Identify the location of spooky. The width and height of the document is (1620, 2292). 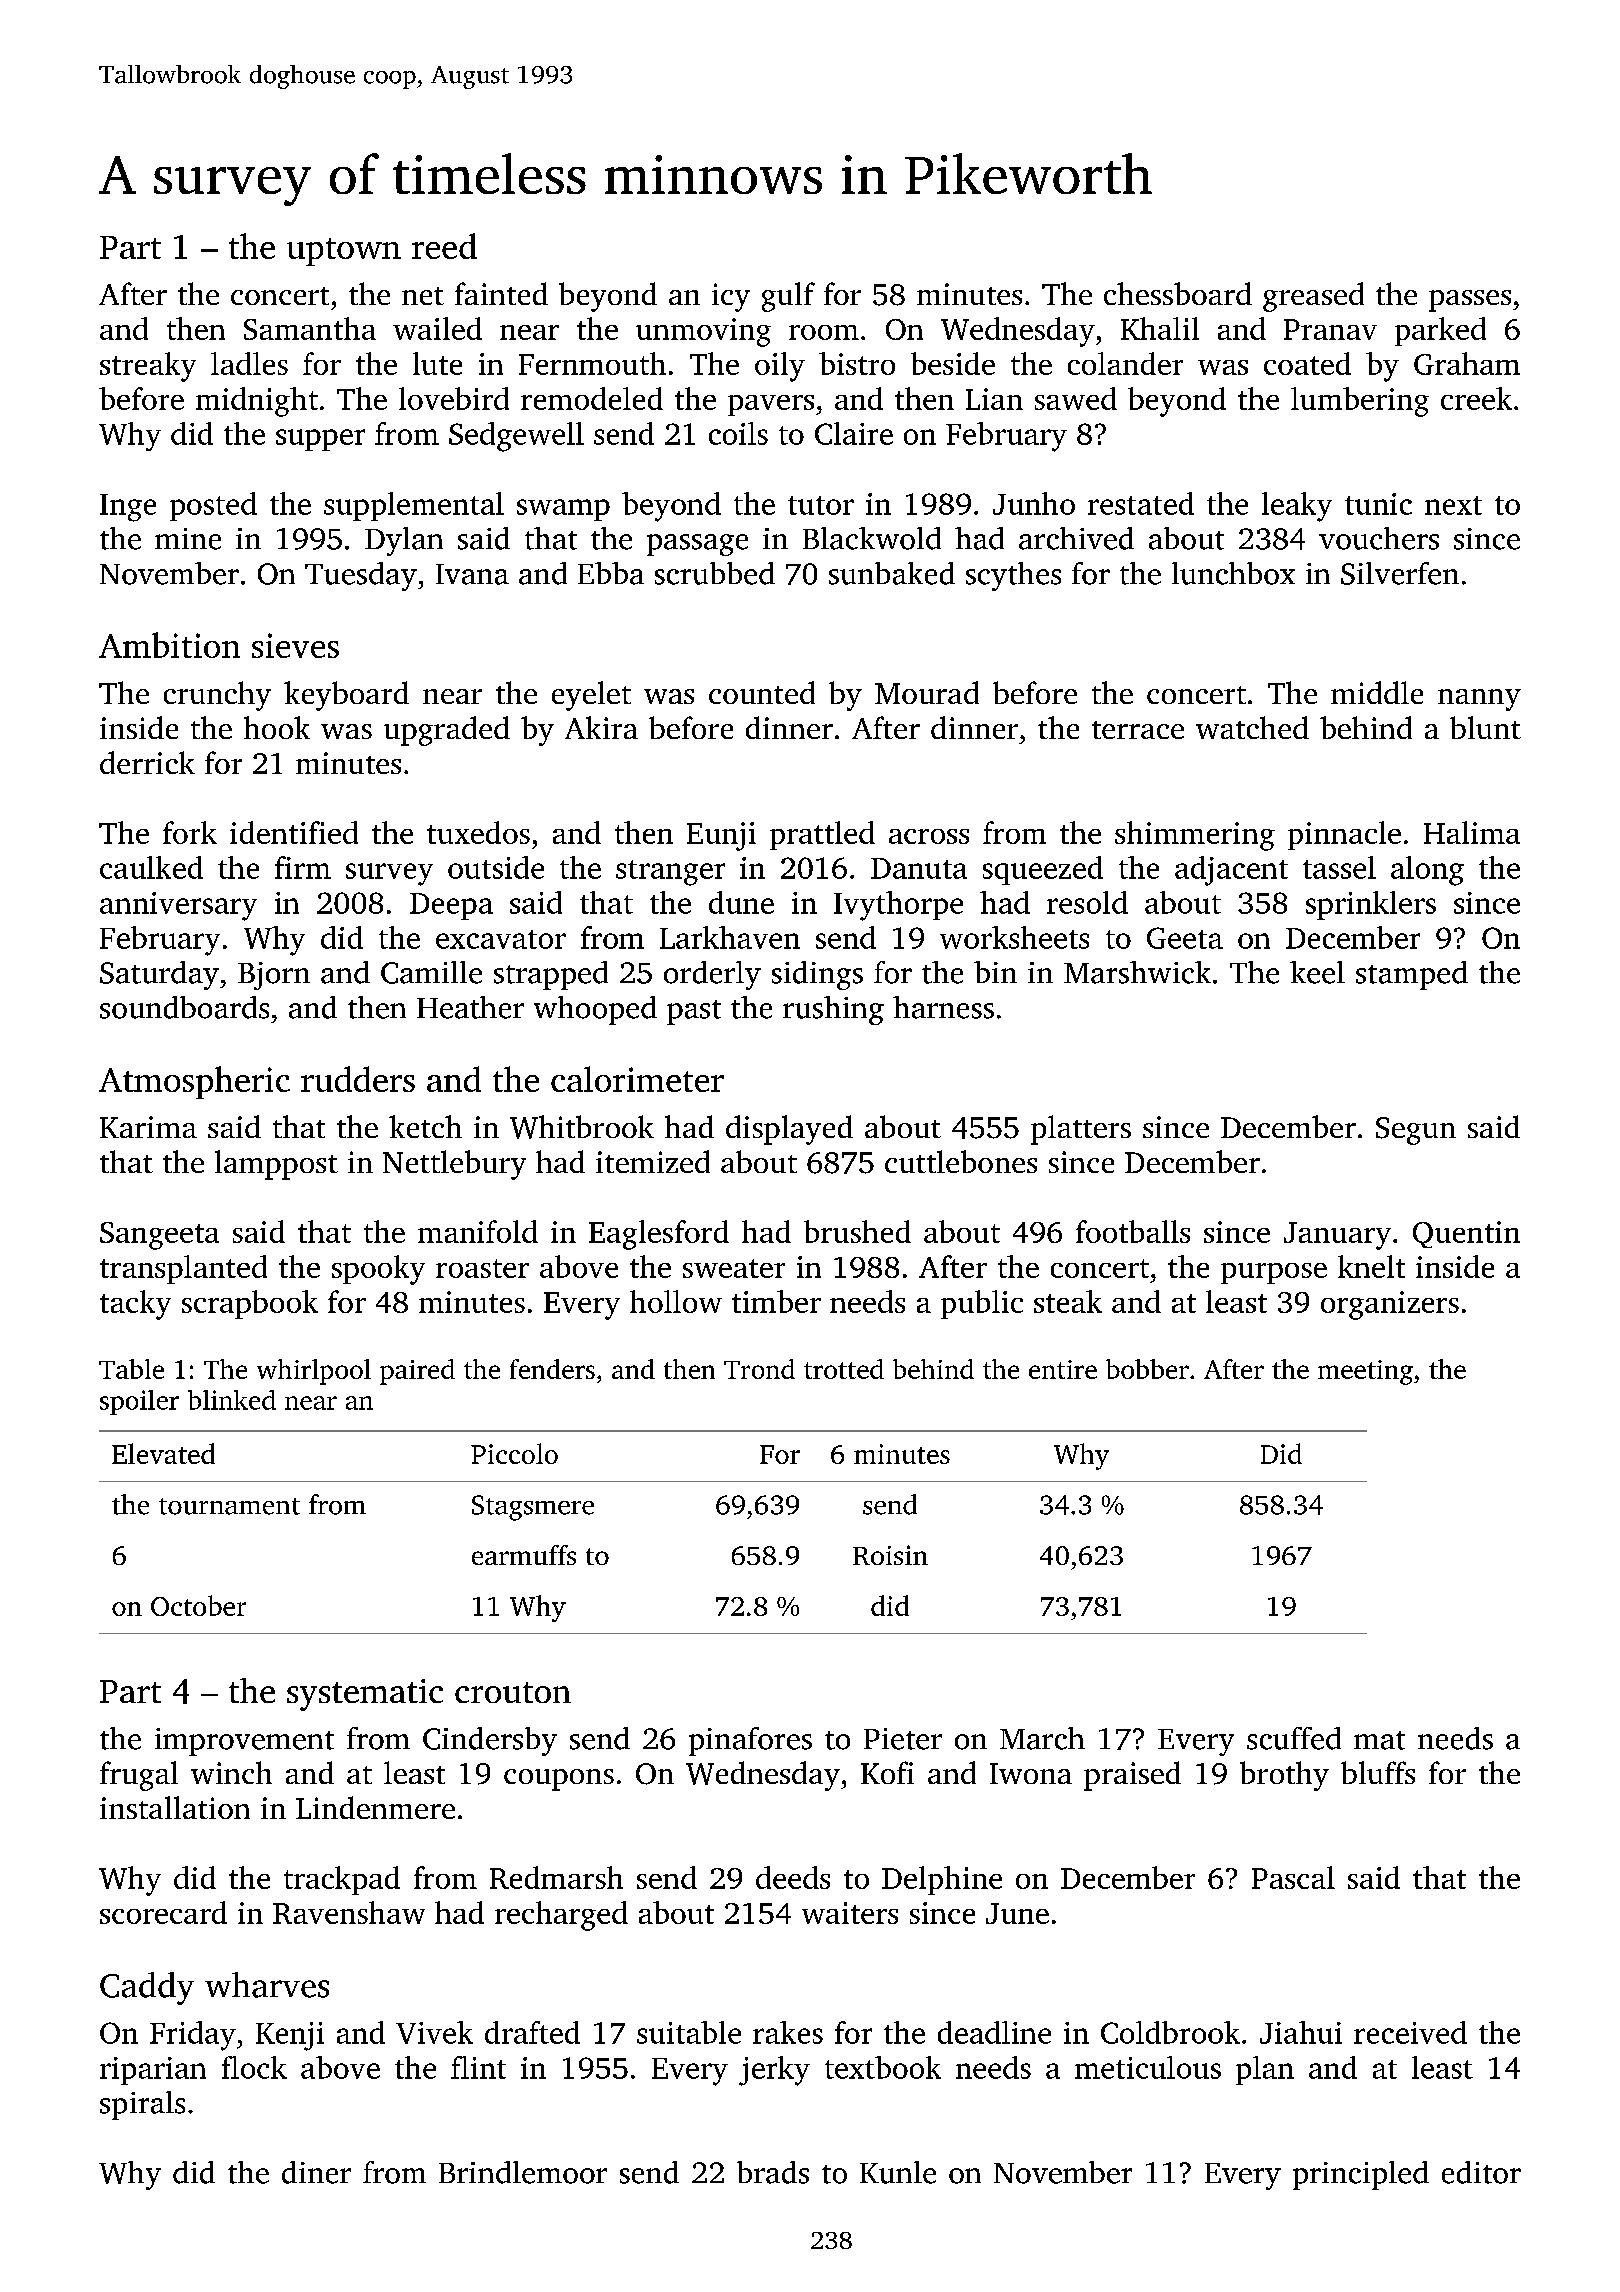
(378, 1270).
